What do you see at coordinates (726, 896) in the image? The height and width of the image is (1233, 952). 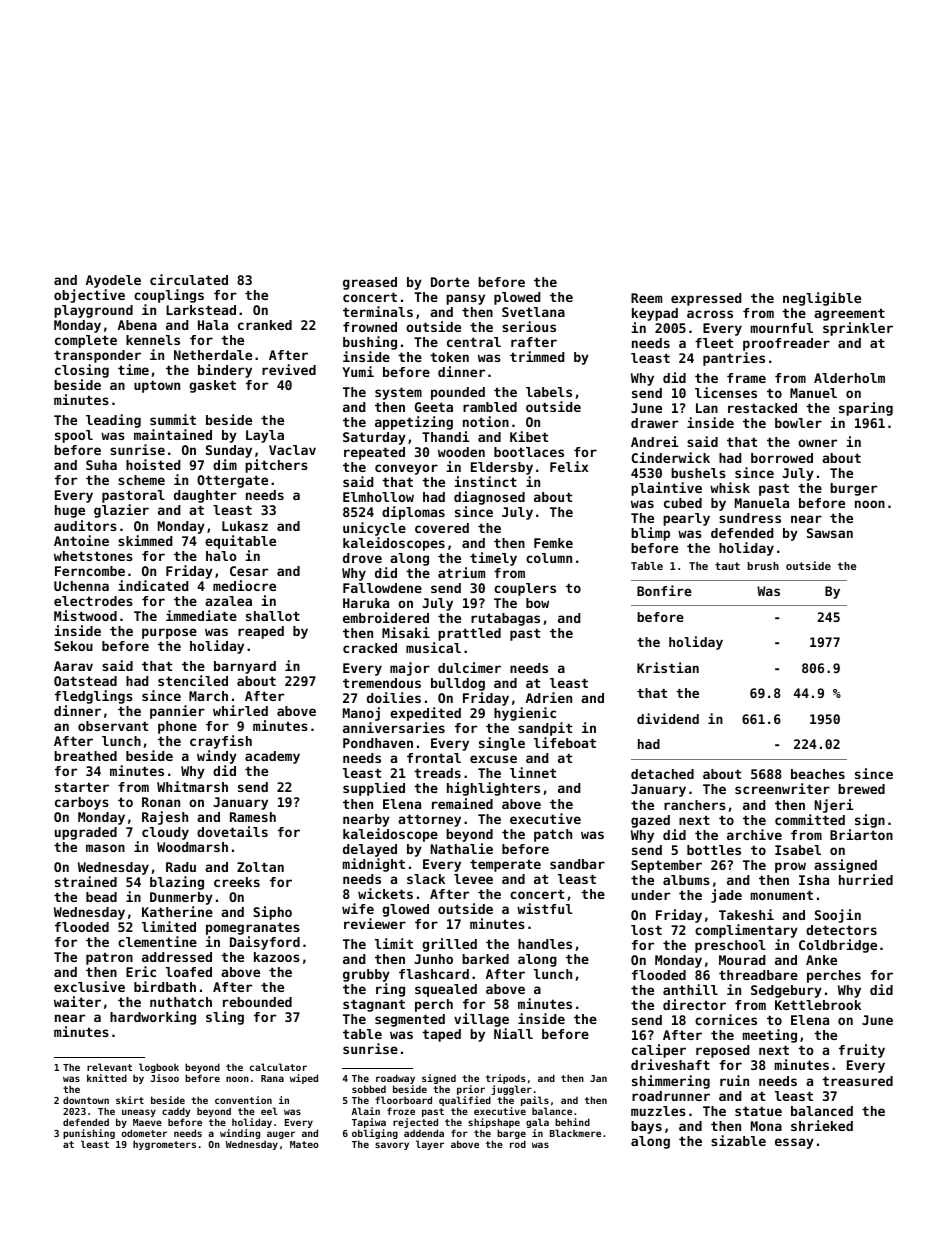 I see `jade` at bounding box center [726, 896].
